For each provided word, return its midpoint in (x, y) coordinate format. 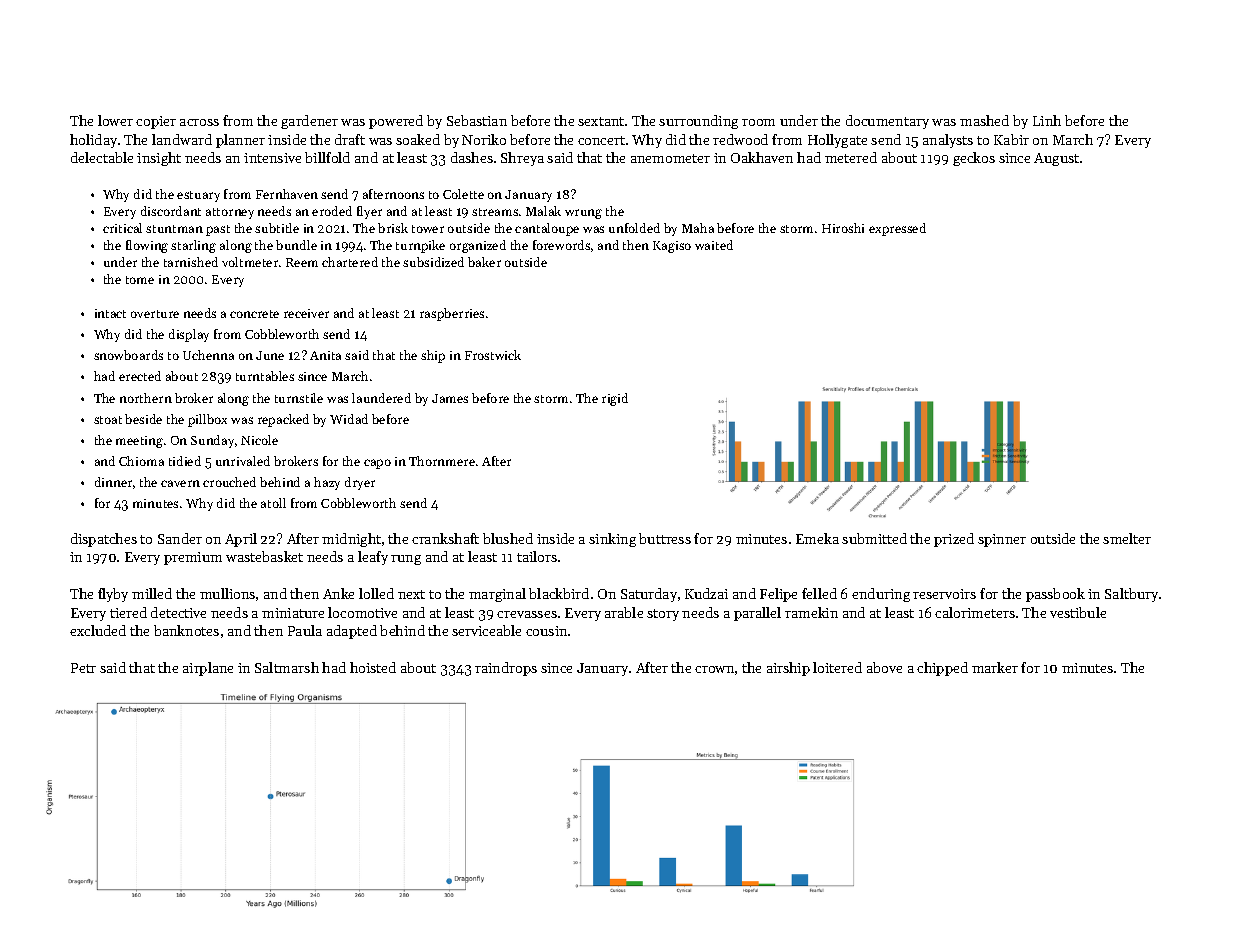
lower (115, 120)
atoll (273, 503)
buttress (665, 538)
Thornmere (442, 461)
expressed (897, 229)
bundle (296, 245)
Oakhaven (762, 157)
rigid (615, 399)
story (663, 615)
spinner (1002, 540)
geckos (974, 159)
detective (178, 612)
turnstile (299, 398)
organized (478, 246)
